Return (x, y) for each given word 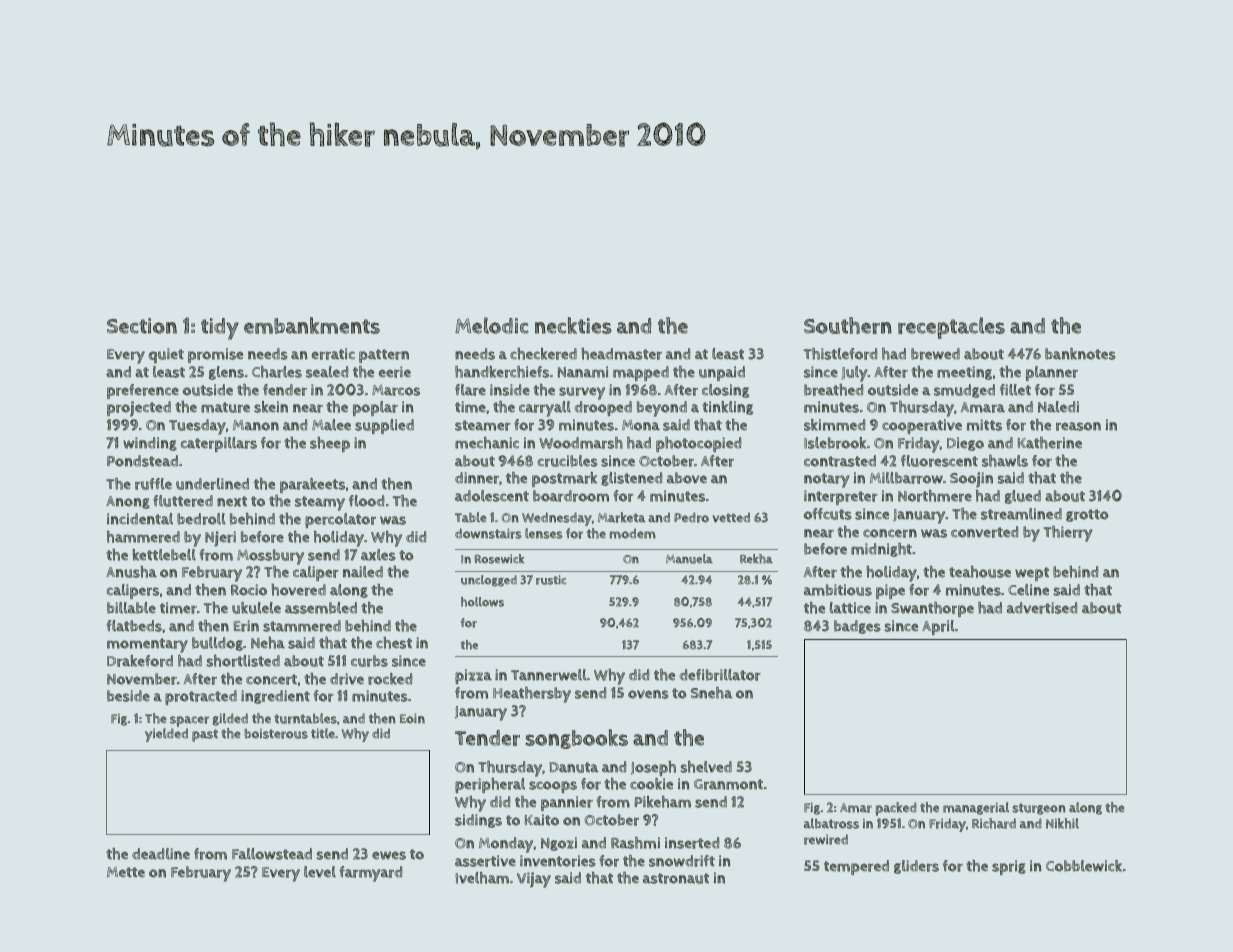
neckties (573, 325)
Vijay (534, 880)
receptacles (951, 328)
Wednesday (557, 519)
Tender (487, 738)
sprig (1009, 867)
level (320, 872)
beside (128, 696)
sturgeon (1039, 809)
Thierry (1068, 534)
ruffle (153, 484)
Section (142, 326)
